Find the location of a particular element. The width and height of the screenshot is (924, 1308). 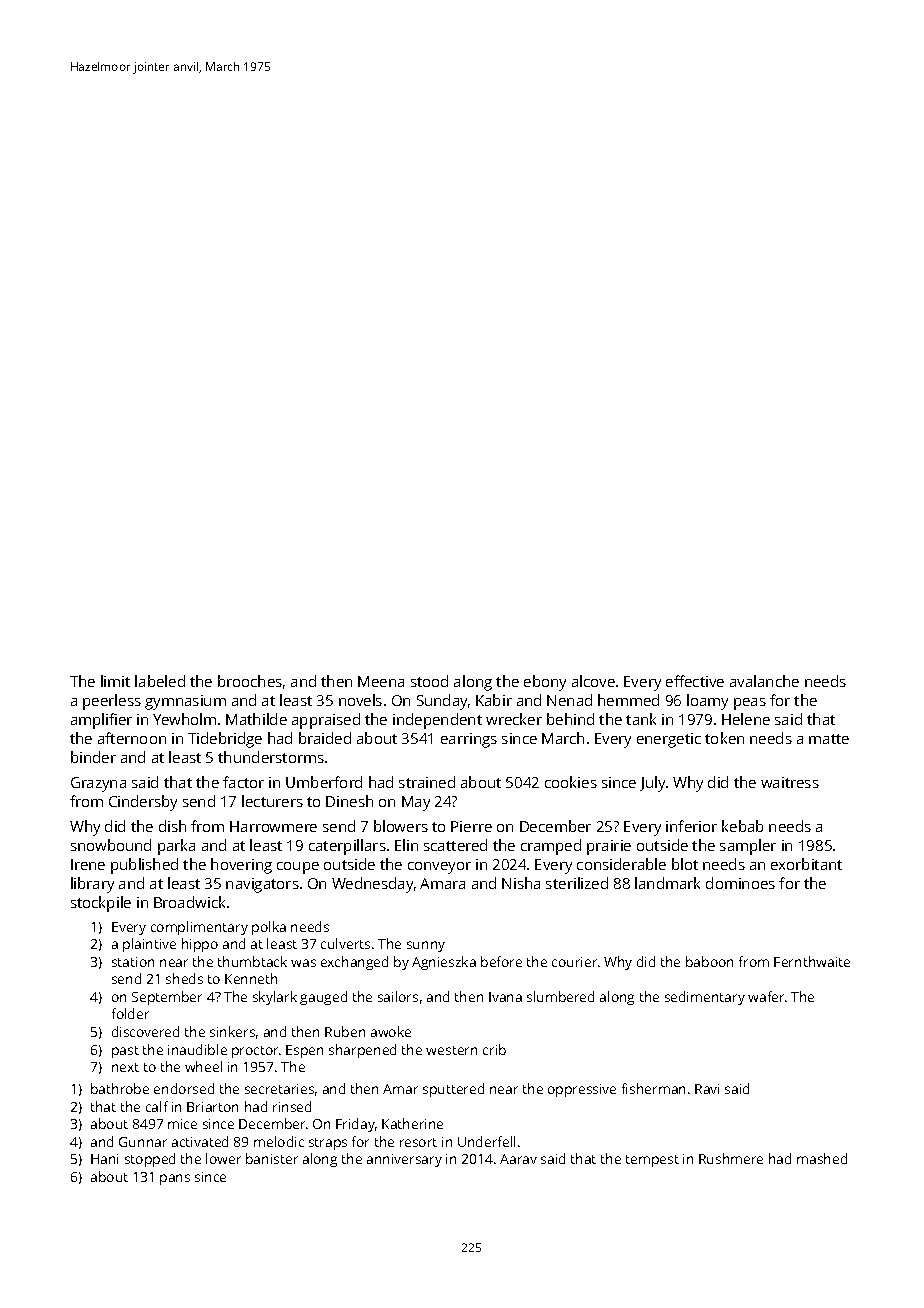

avalanche is located at coordinates (764, 681).
